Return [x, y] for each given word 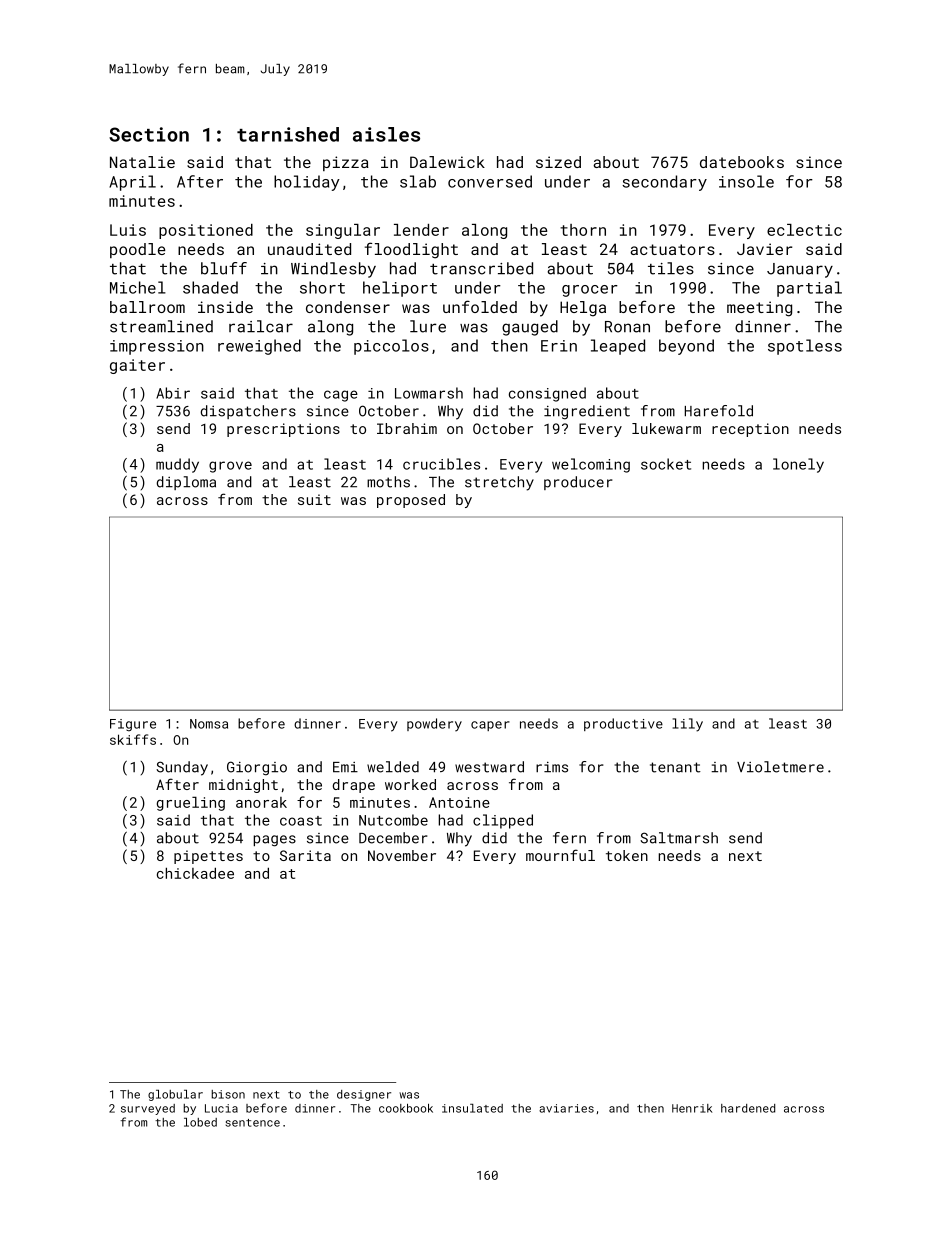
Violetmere [780, 767]
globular [175, 1095]
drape [354, 786]
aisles [386, 134]
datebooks [742, 162]
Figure [133, 725]
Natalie [142, 162]
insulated [472, 1108]
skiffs [133, 739]
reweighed [259, 347]
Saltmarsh [679, 838]
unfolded [480, 306]
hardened [748, 1108]
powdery [434, 725]
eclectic [804, 230]
